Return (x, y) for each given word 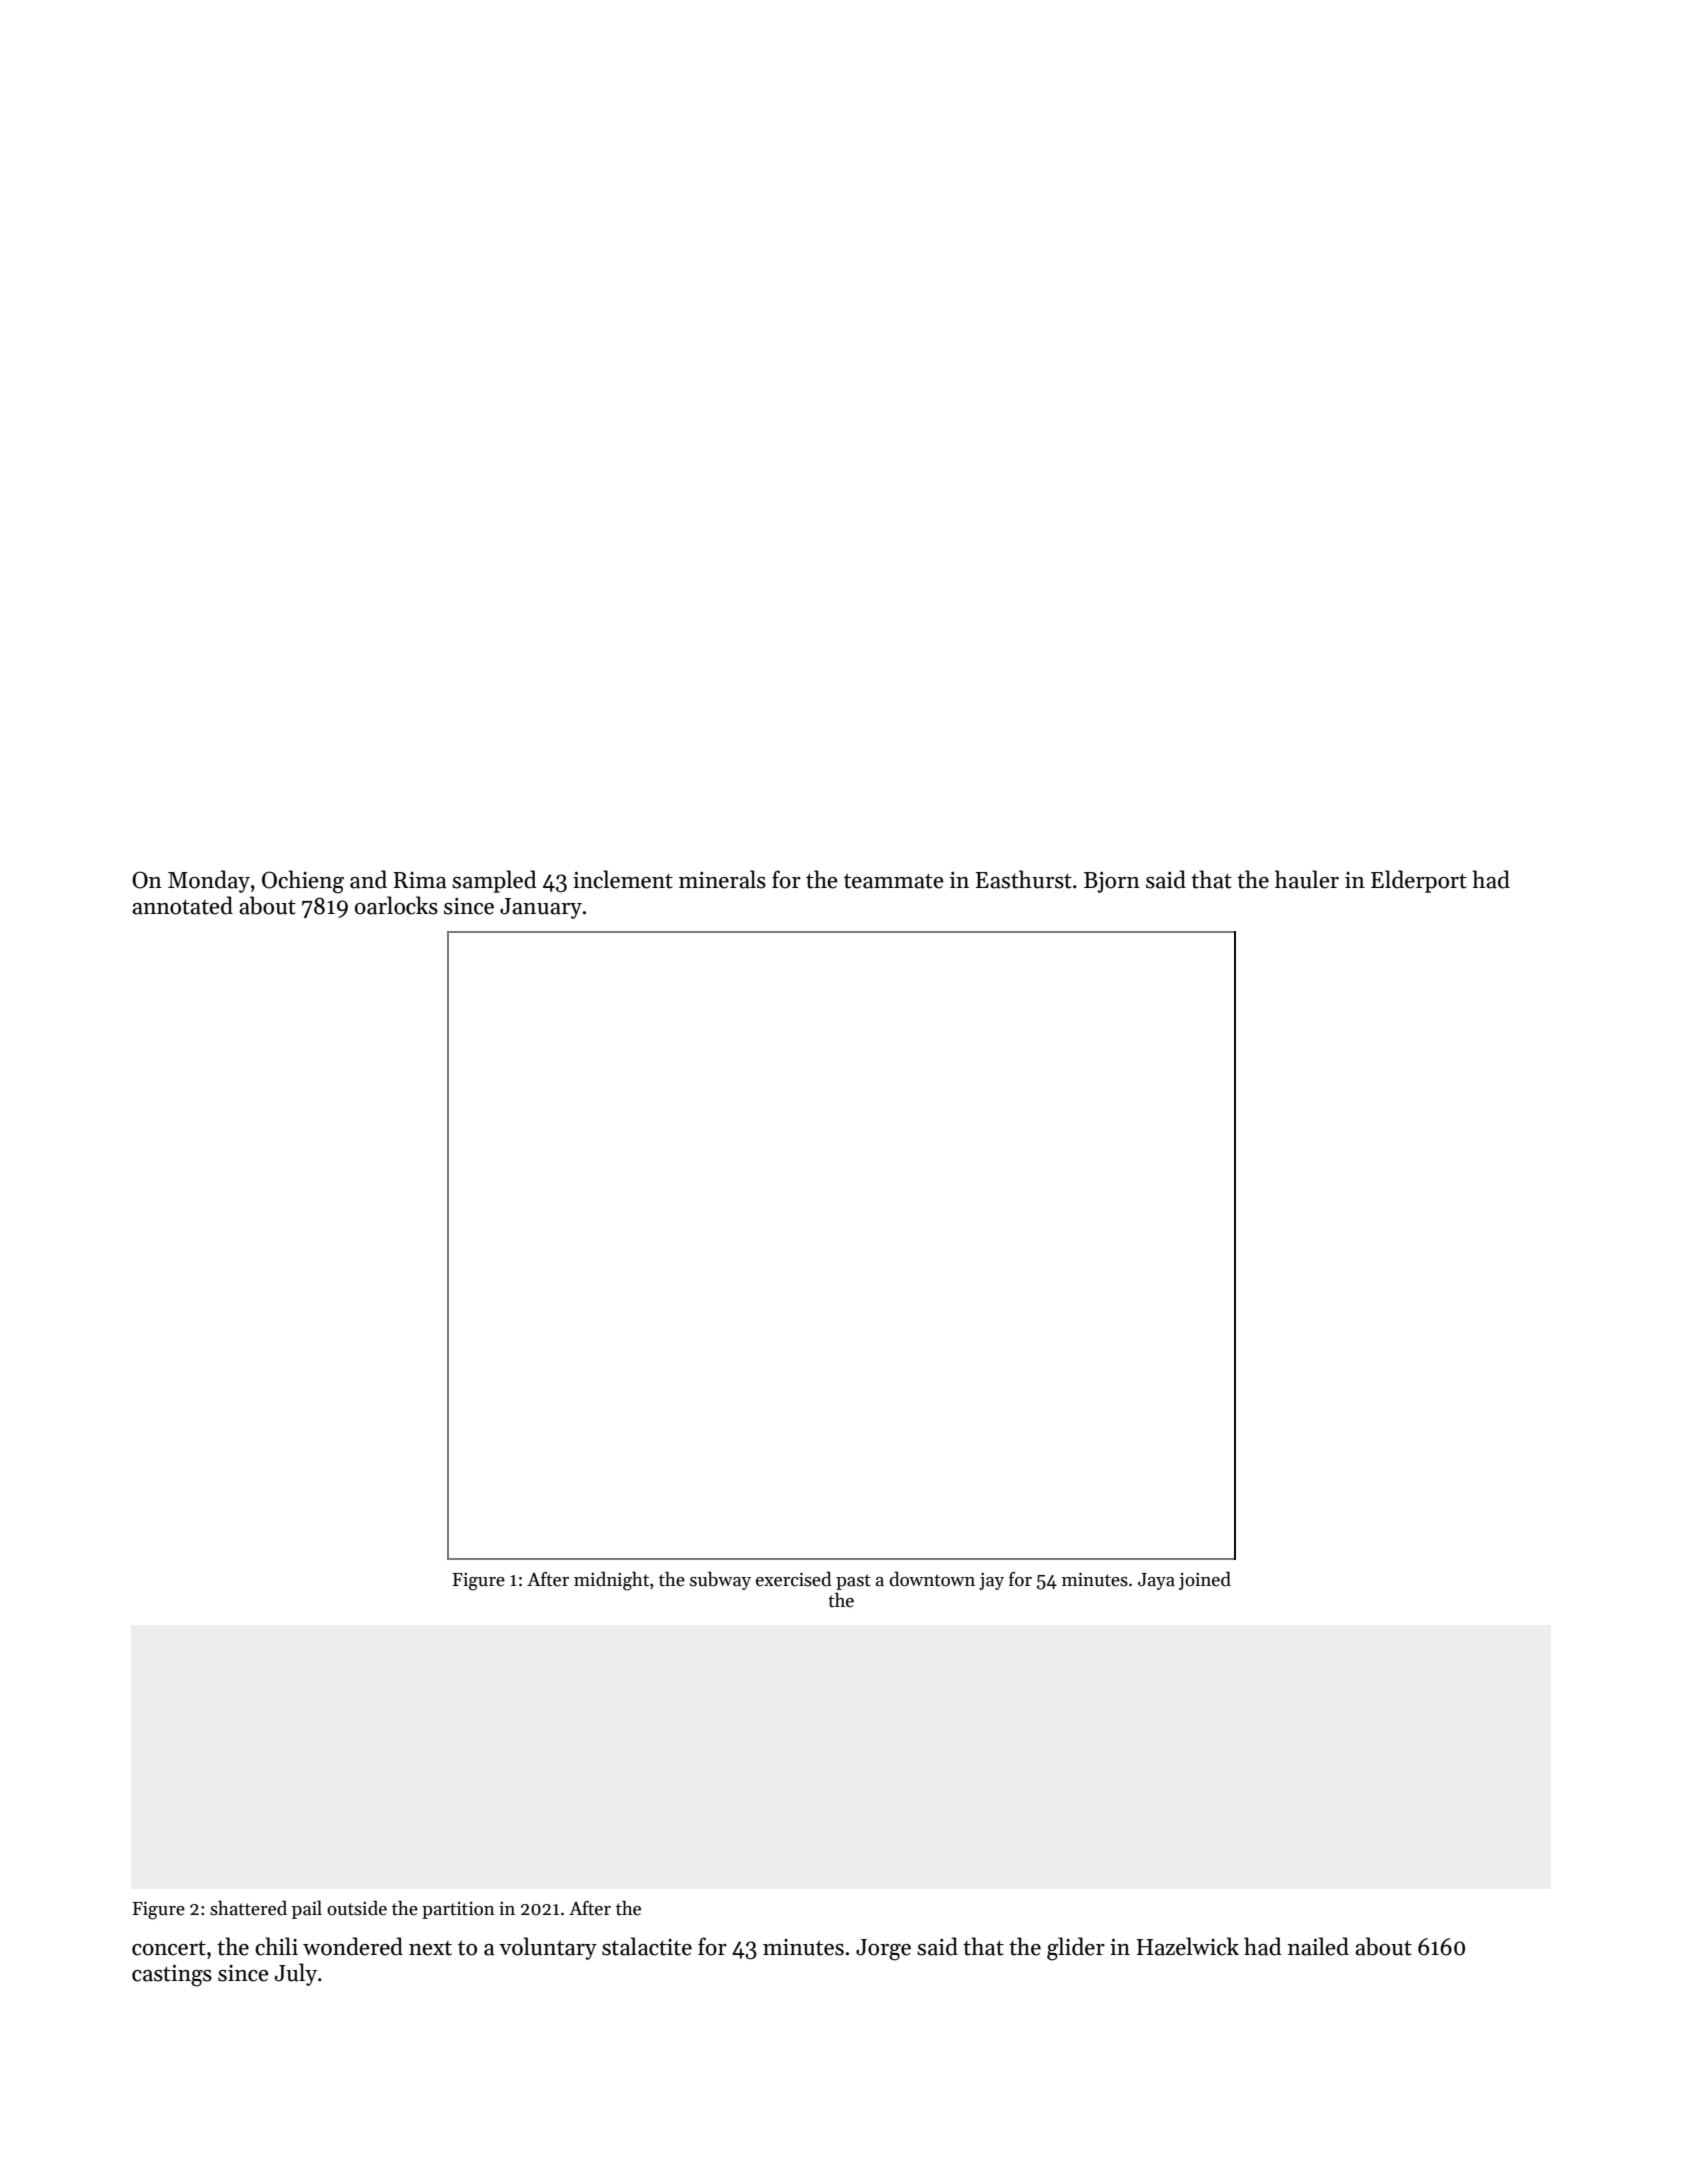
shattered (248, 1908)
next (430, 1948)
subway (720, 1580)
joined (1205, 1580)
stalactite (647, 1946)
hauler (1307, 879)
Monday (209, 881)
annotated (182, 905)
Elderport (1419, 881)
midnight (611, 1581)
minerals (722, 879)
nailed (1318, 1946)
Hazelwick (1187, 1946)
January (541, 908)
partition (458, 1910)
